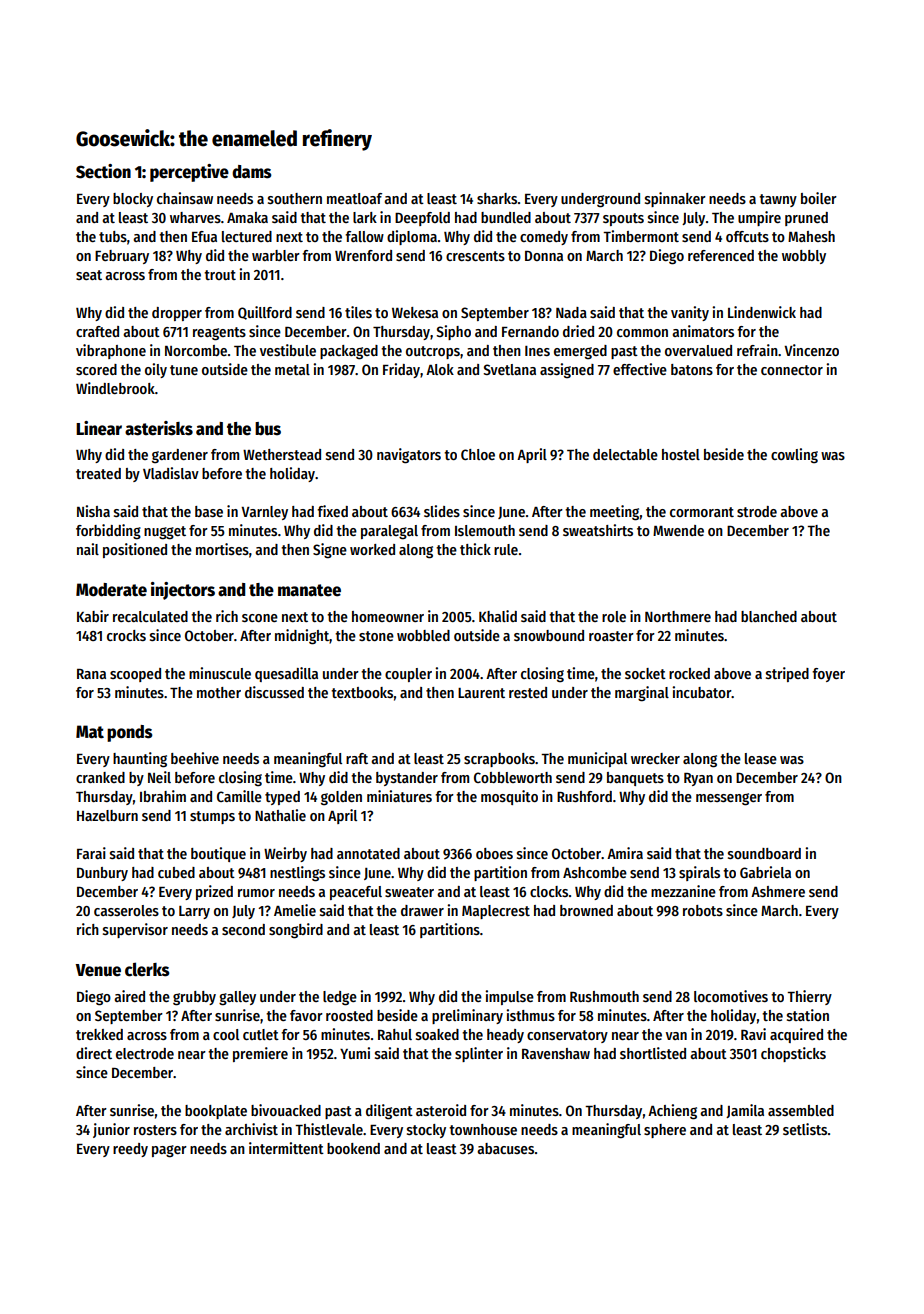 This screenshot has width=924, height=1314. Describe the element at coordinates (282, 454) in the screenshot. I see `Wetherstead` at that location.
